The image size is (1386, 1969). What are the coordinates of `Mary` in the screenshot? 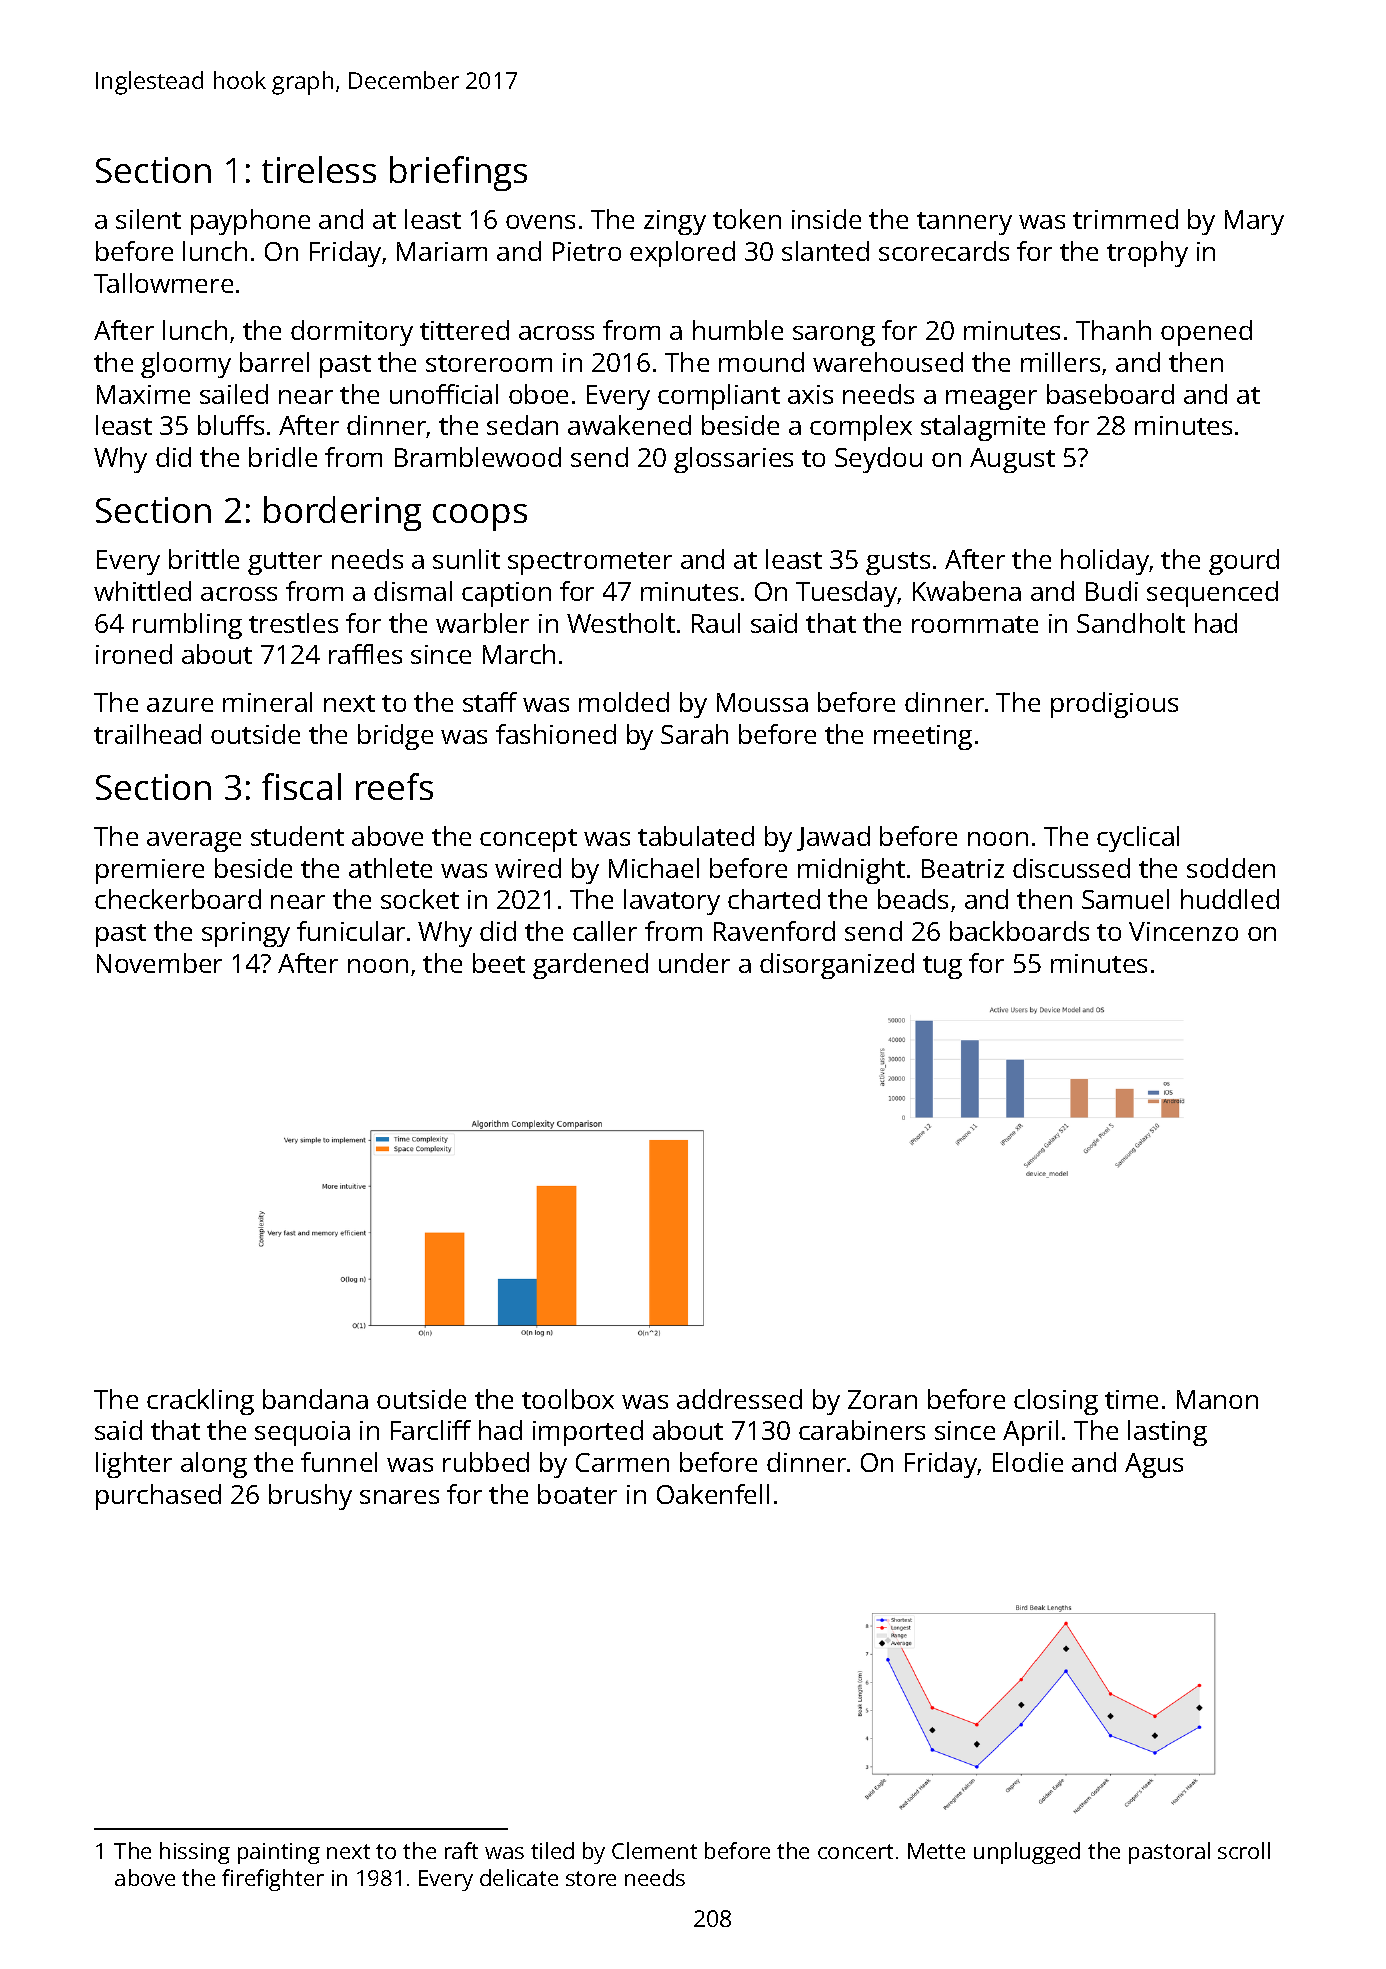 It's located at (1254, 222).
